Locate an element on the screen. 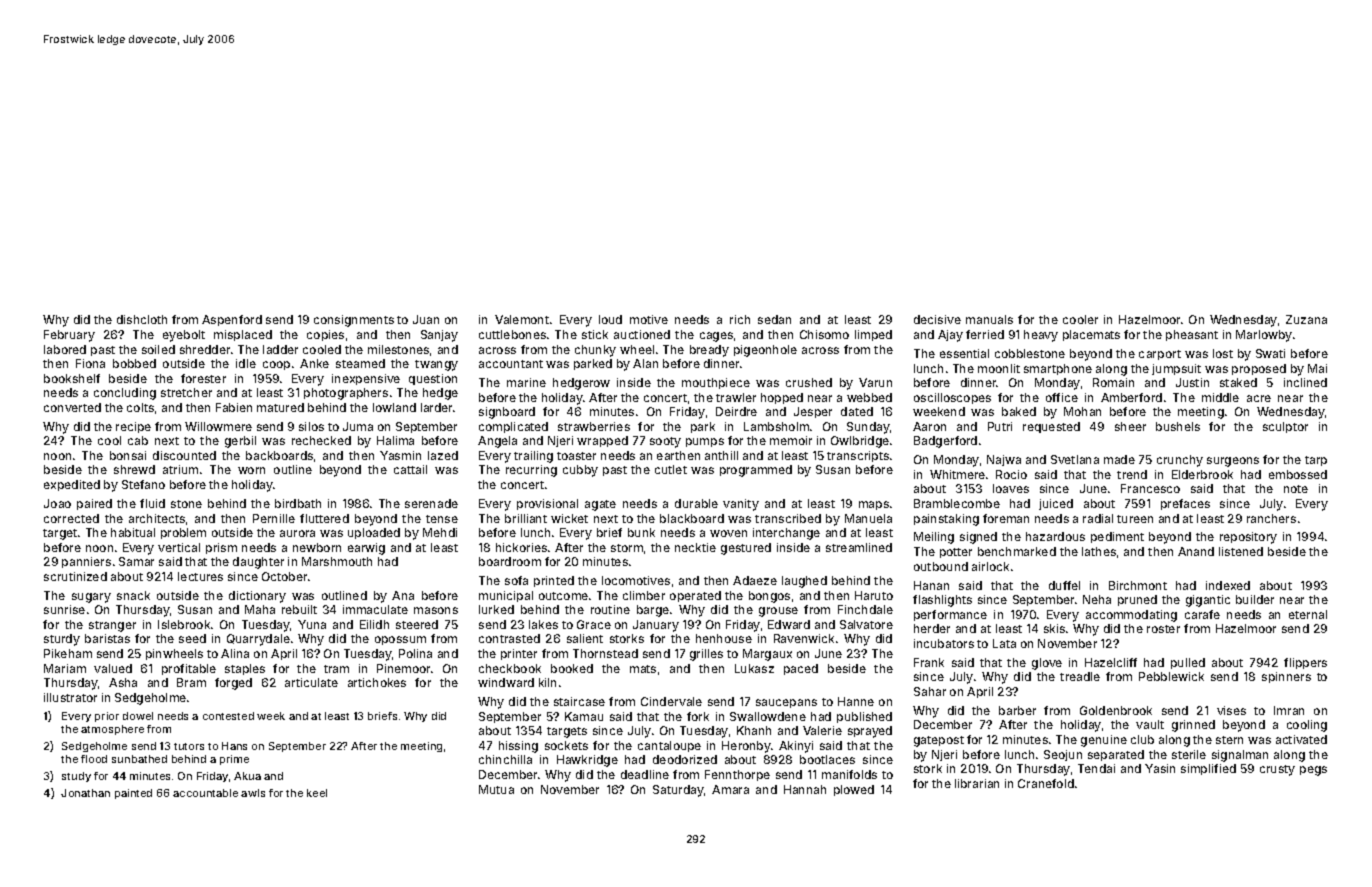  dishcloth is located at coordinates (142, 319).
